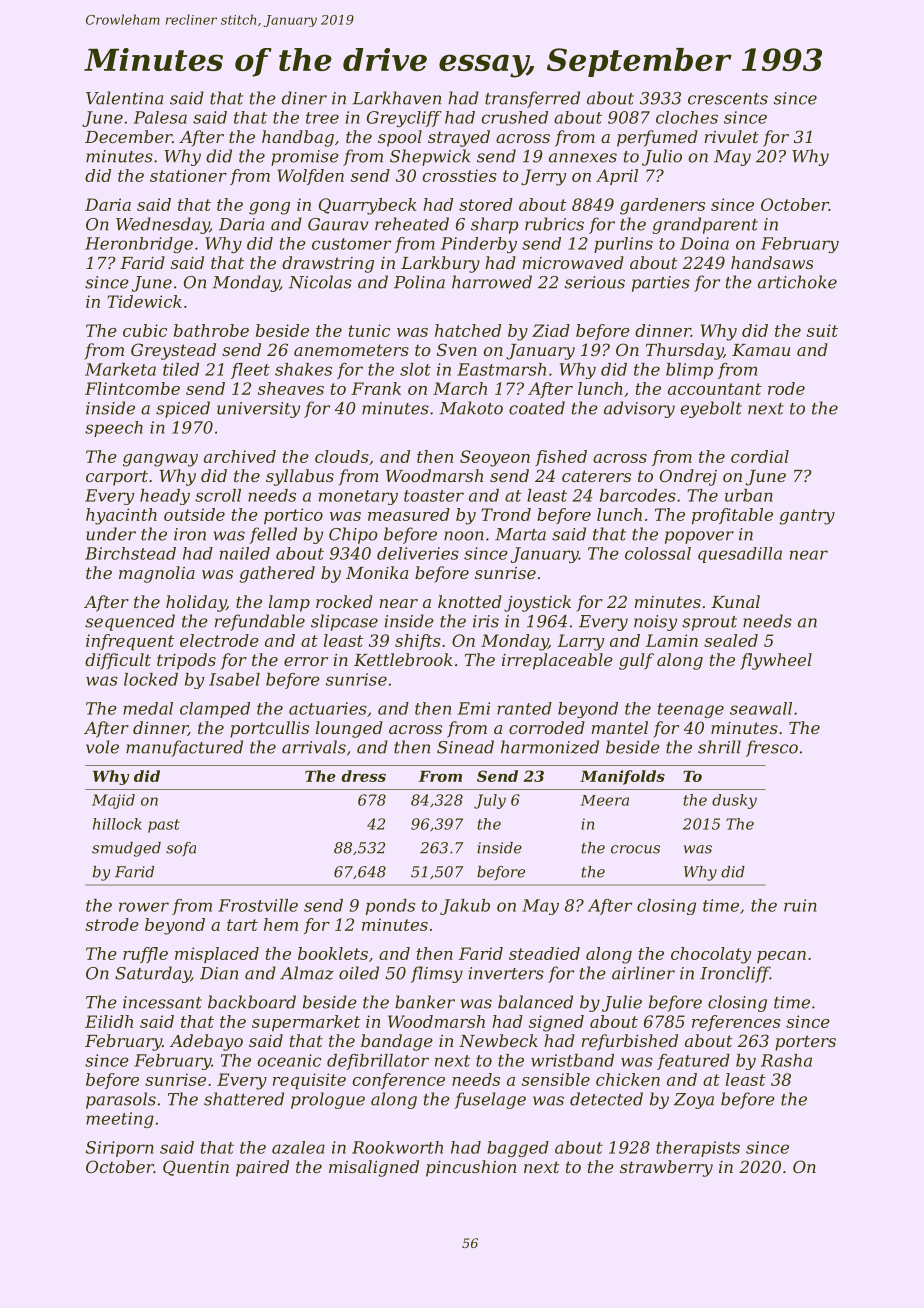  What do you see at coordinates (471, 1168) in the image?
I see `pincushion` at bounding box center [471, 1168].
